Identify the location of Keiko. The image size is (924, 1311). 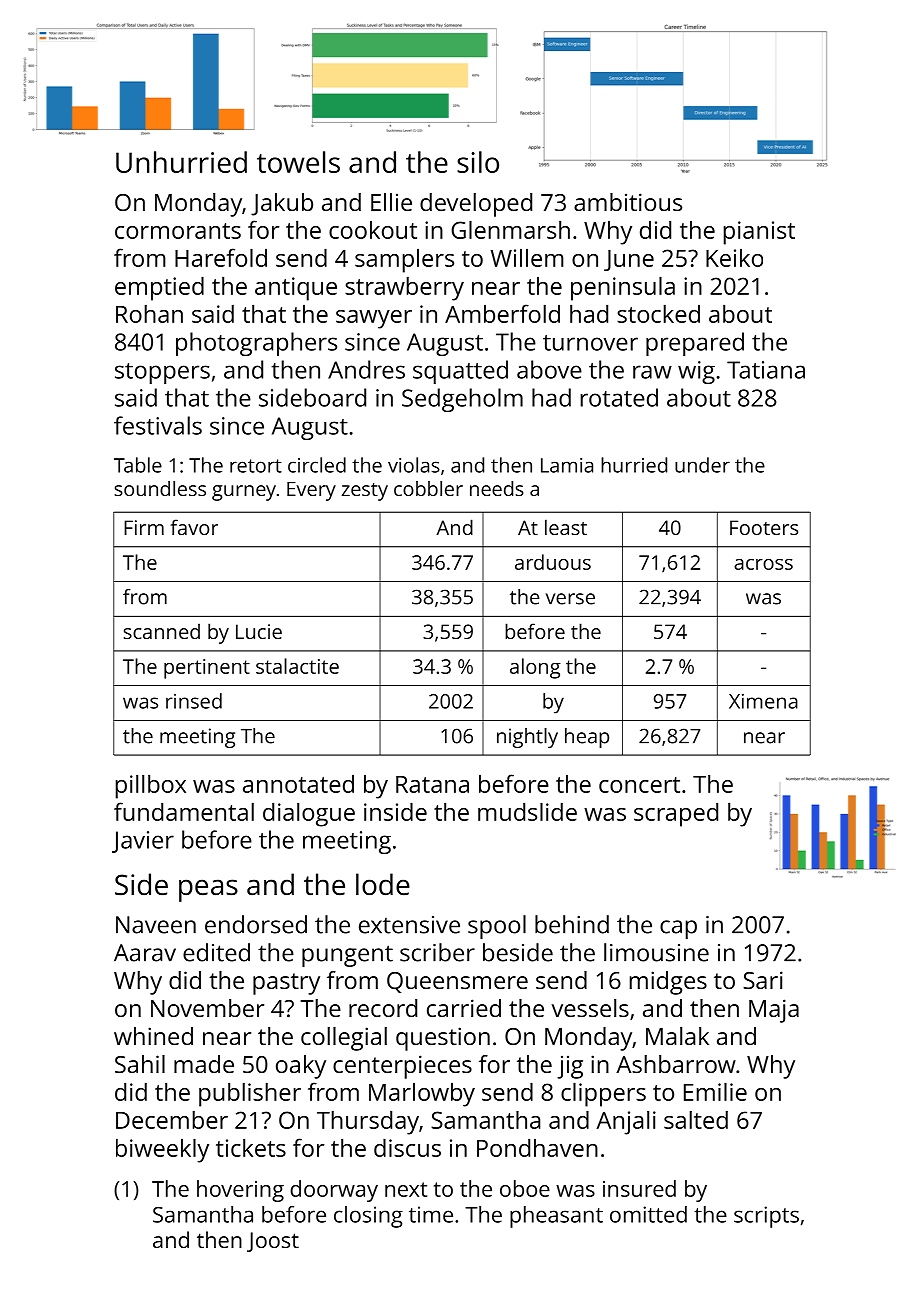
(734, 258).
